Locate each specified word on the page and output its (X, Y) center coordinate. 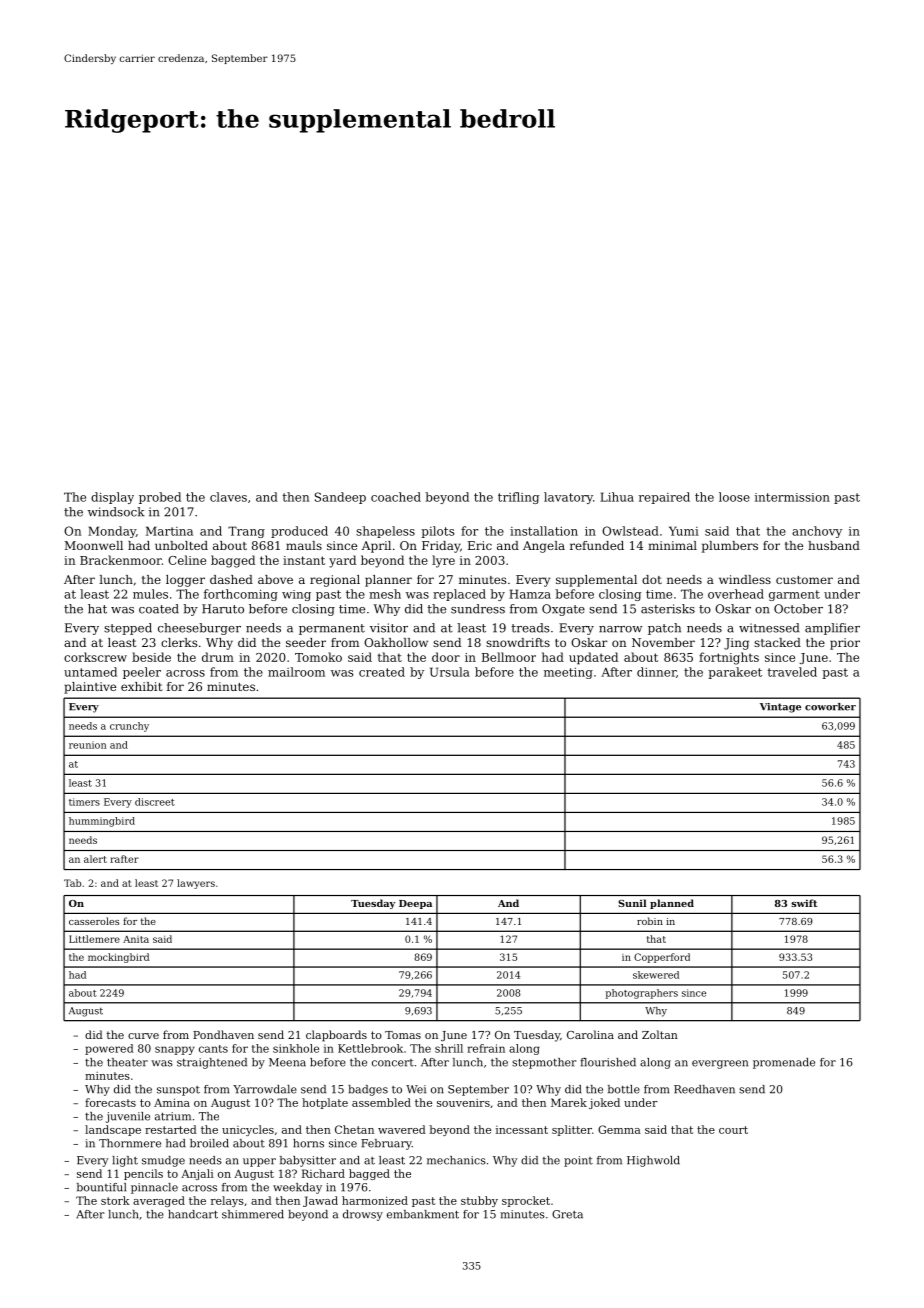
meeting (568, 673)
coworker (830, 707)
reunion (88, 745)
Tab (72, 883)
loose (734, 497)
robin (650, 921)
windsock (116, 512)
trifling (518, 498)
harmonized (375, 1200)
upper (259, 1162)
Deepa (415, 904)
